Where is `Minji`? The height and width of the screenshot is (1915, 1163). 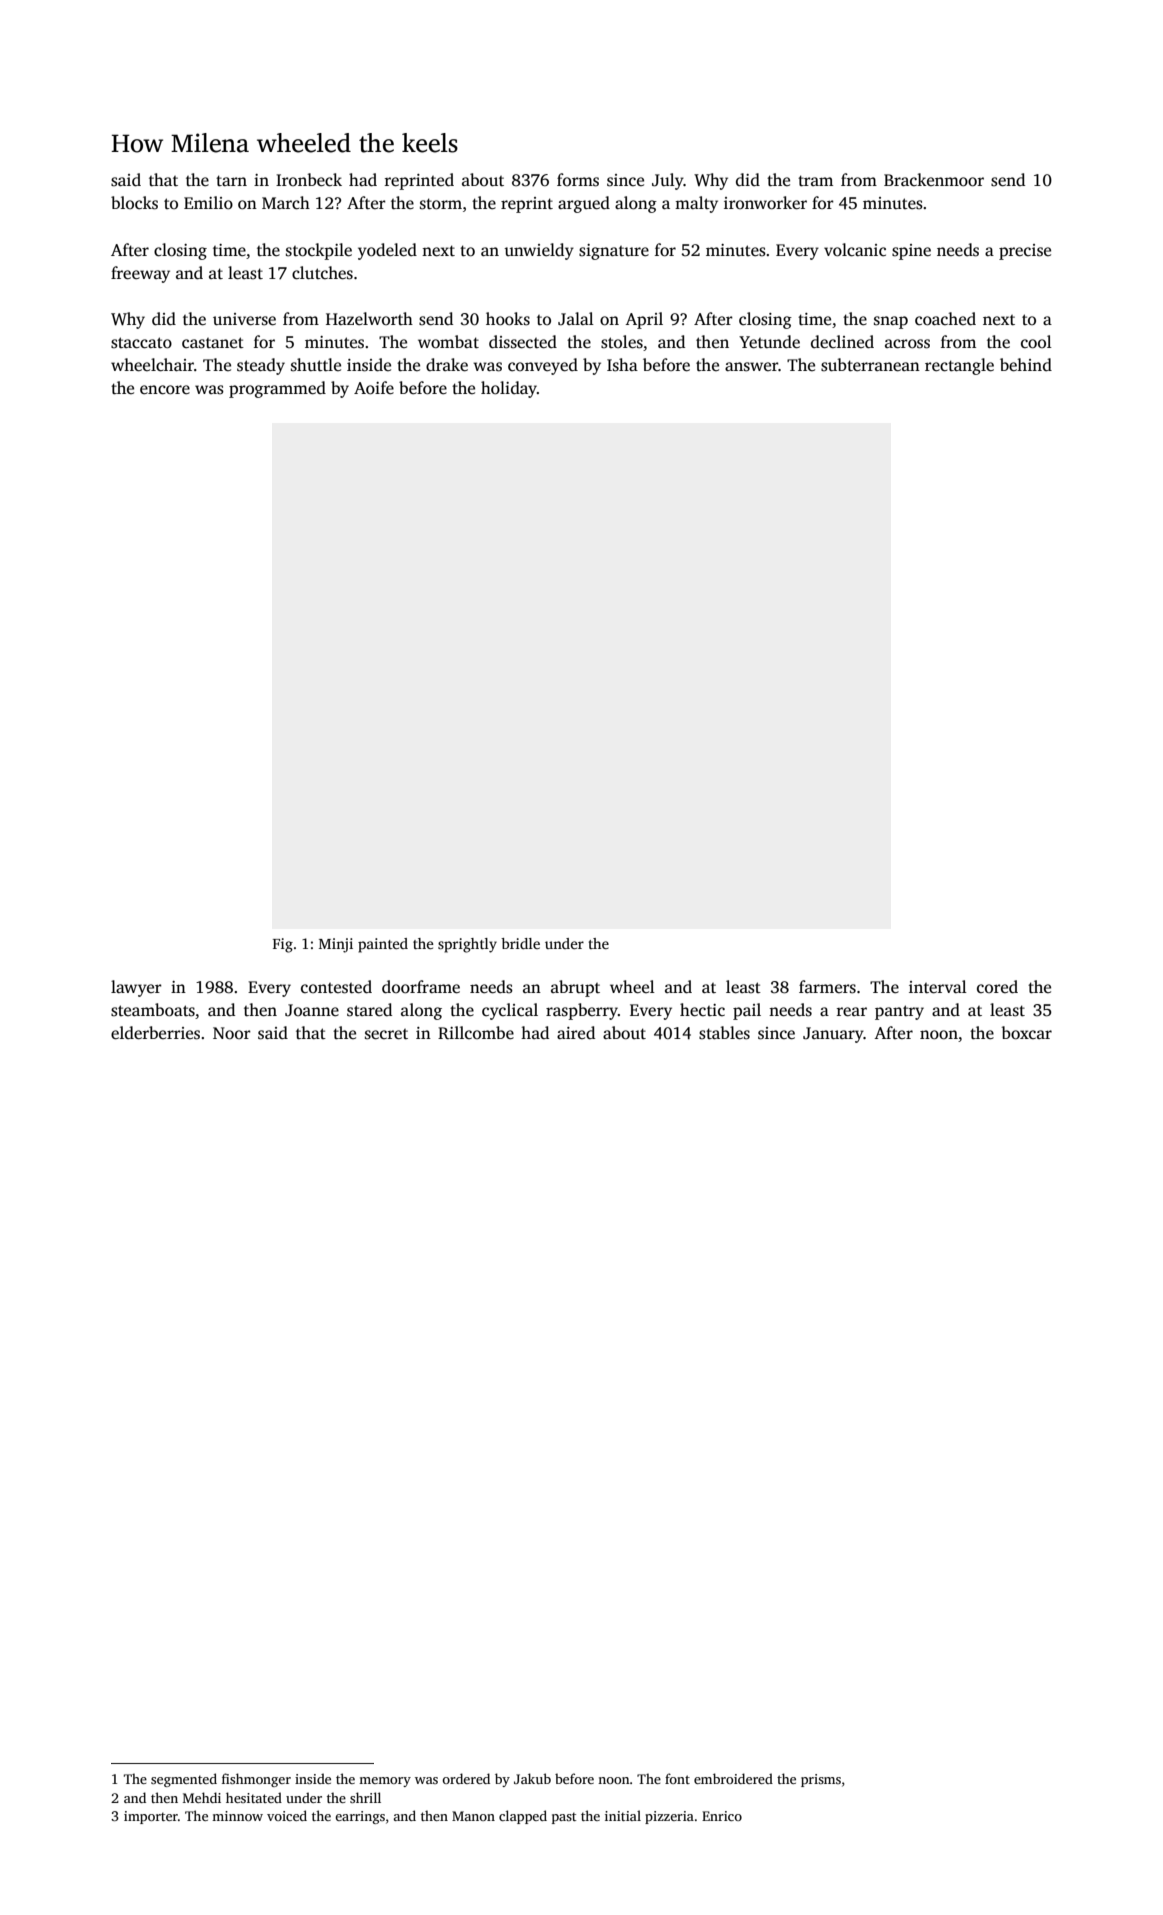
Minji is located at coordinates (336, 945).
